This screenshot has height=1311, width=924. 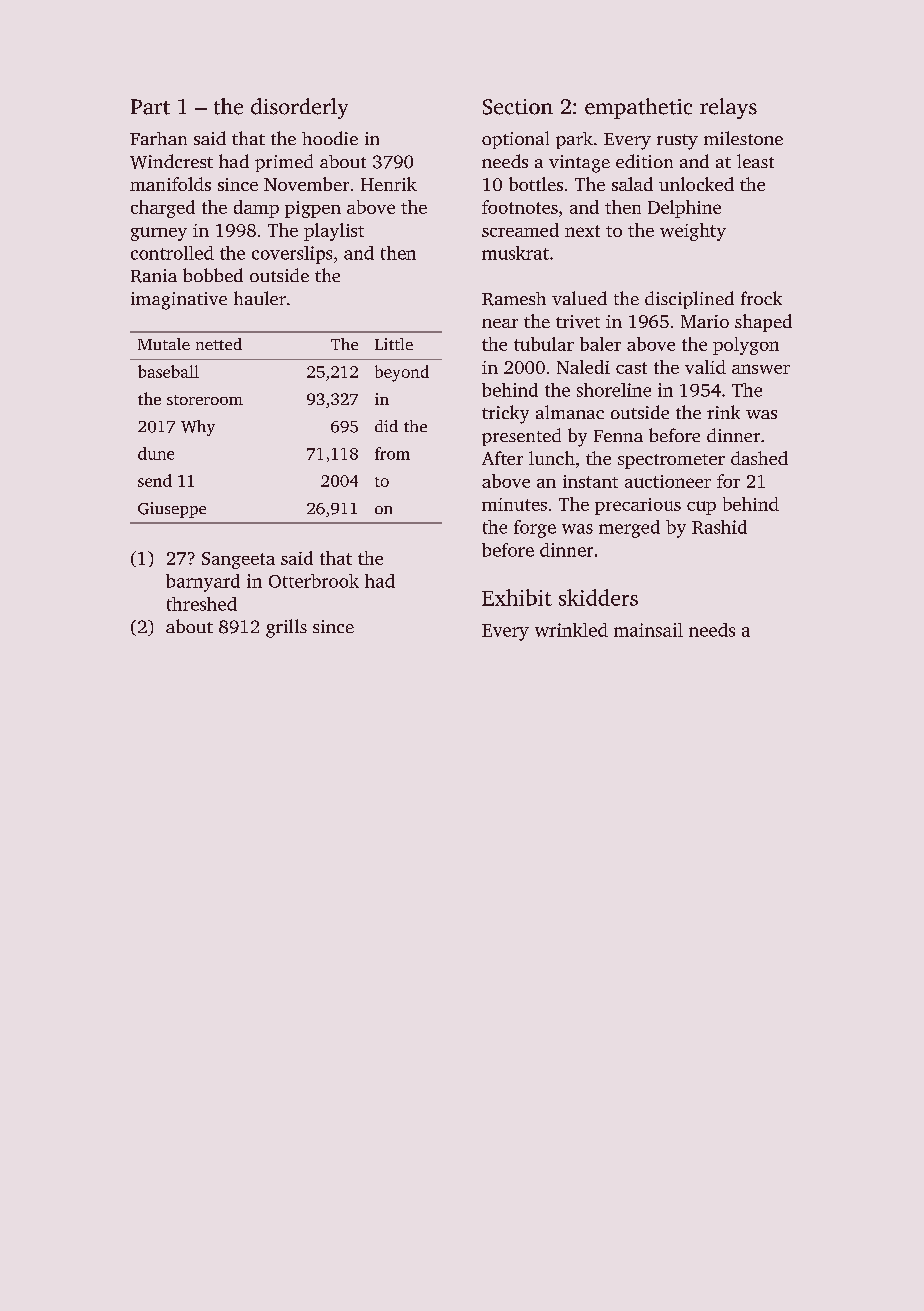 I want to click on Section, so click(x=518, y=107).
